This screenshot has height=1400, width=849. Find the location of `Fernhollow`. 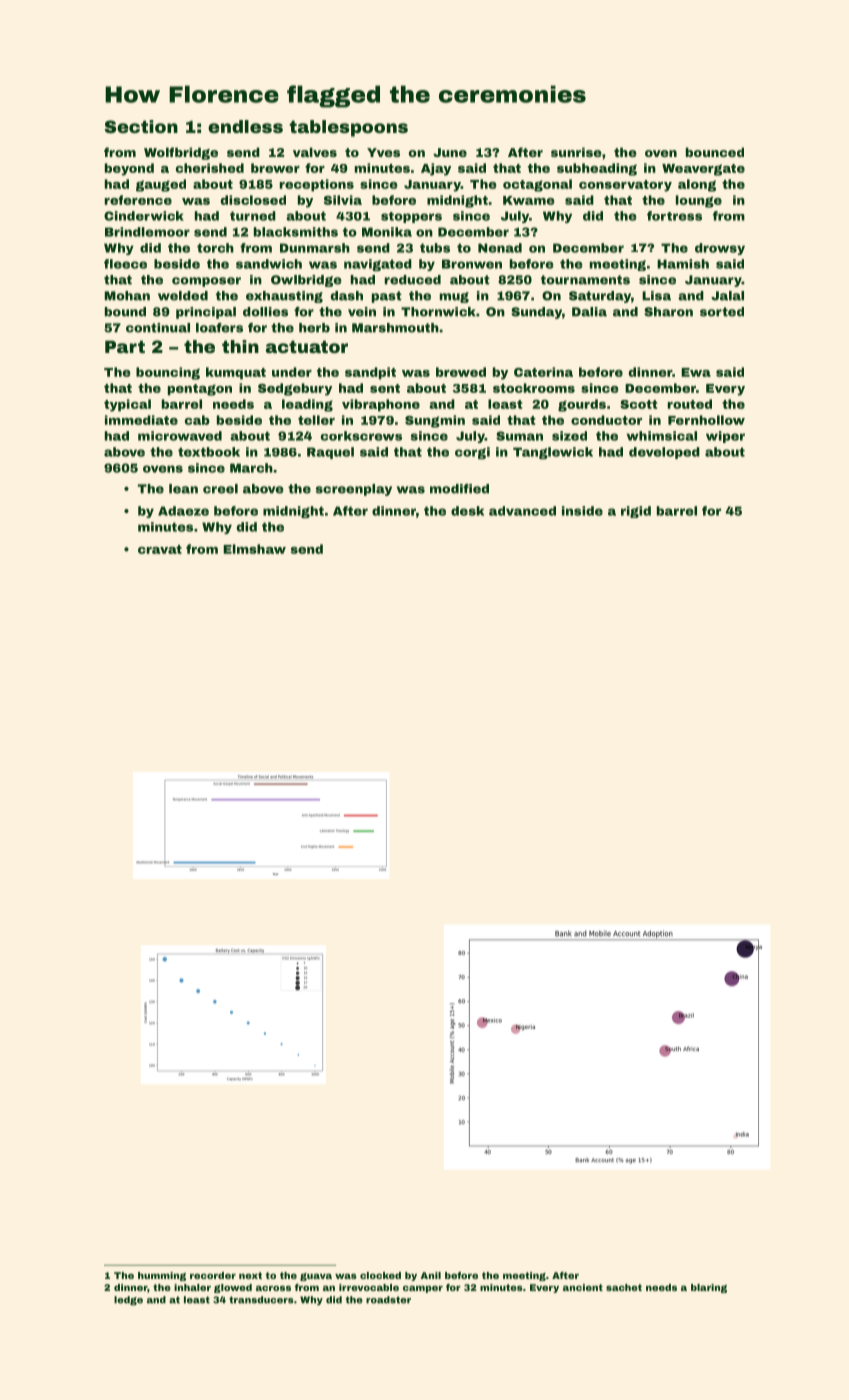

Fernhollow is located at coordinates (706, 420).
